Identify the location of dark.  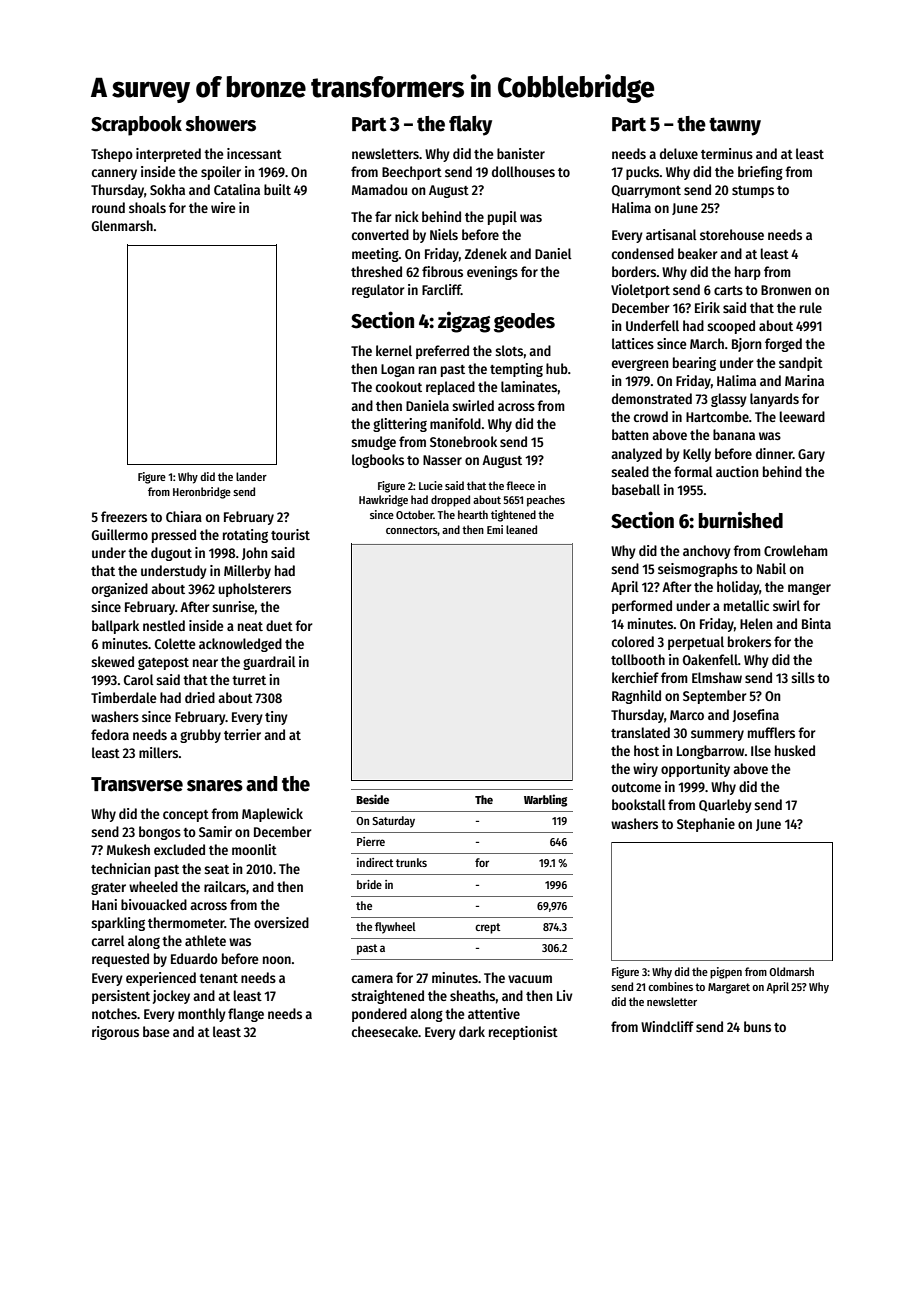
(472, 1031).
